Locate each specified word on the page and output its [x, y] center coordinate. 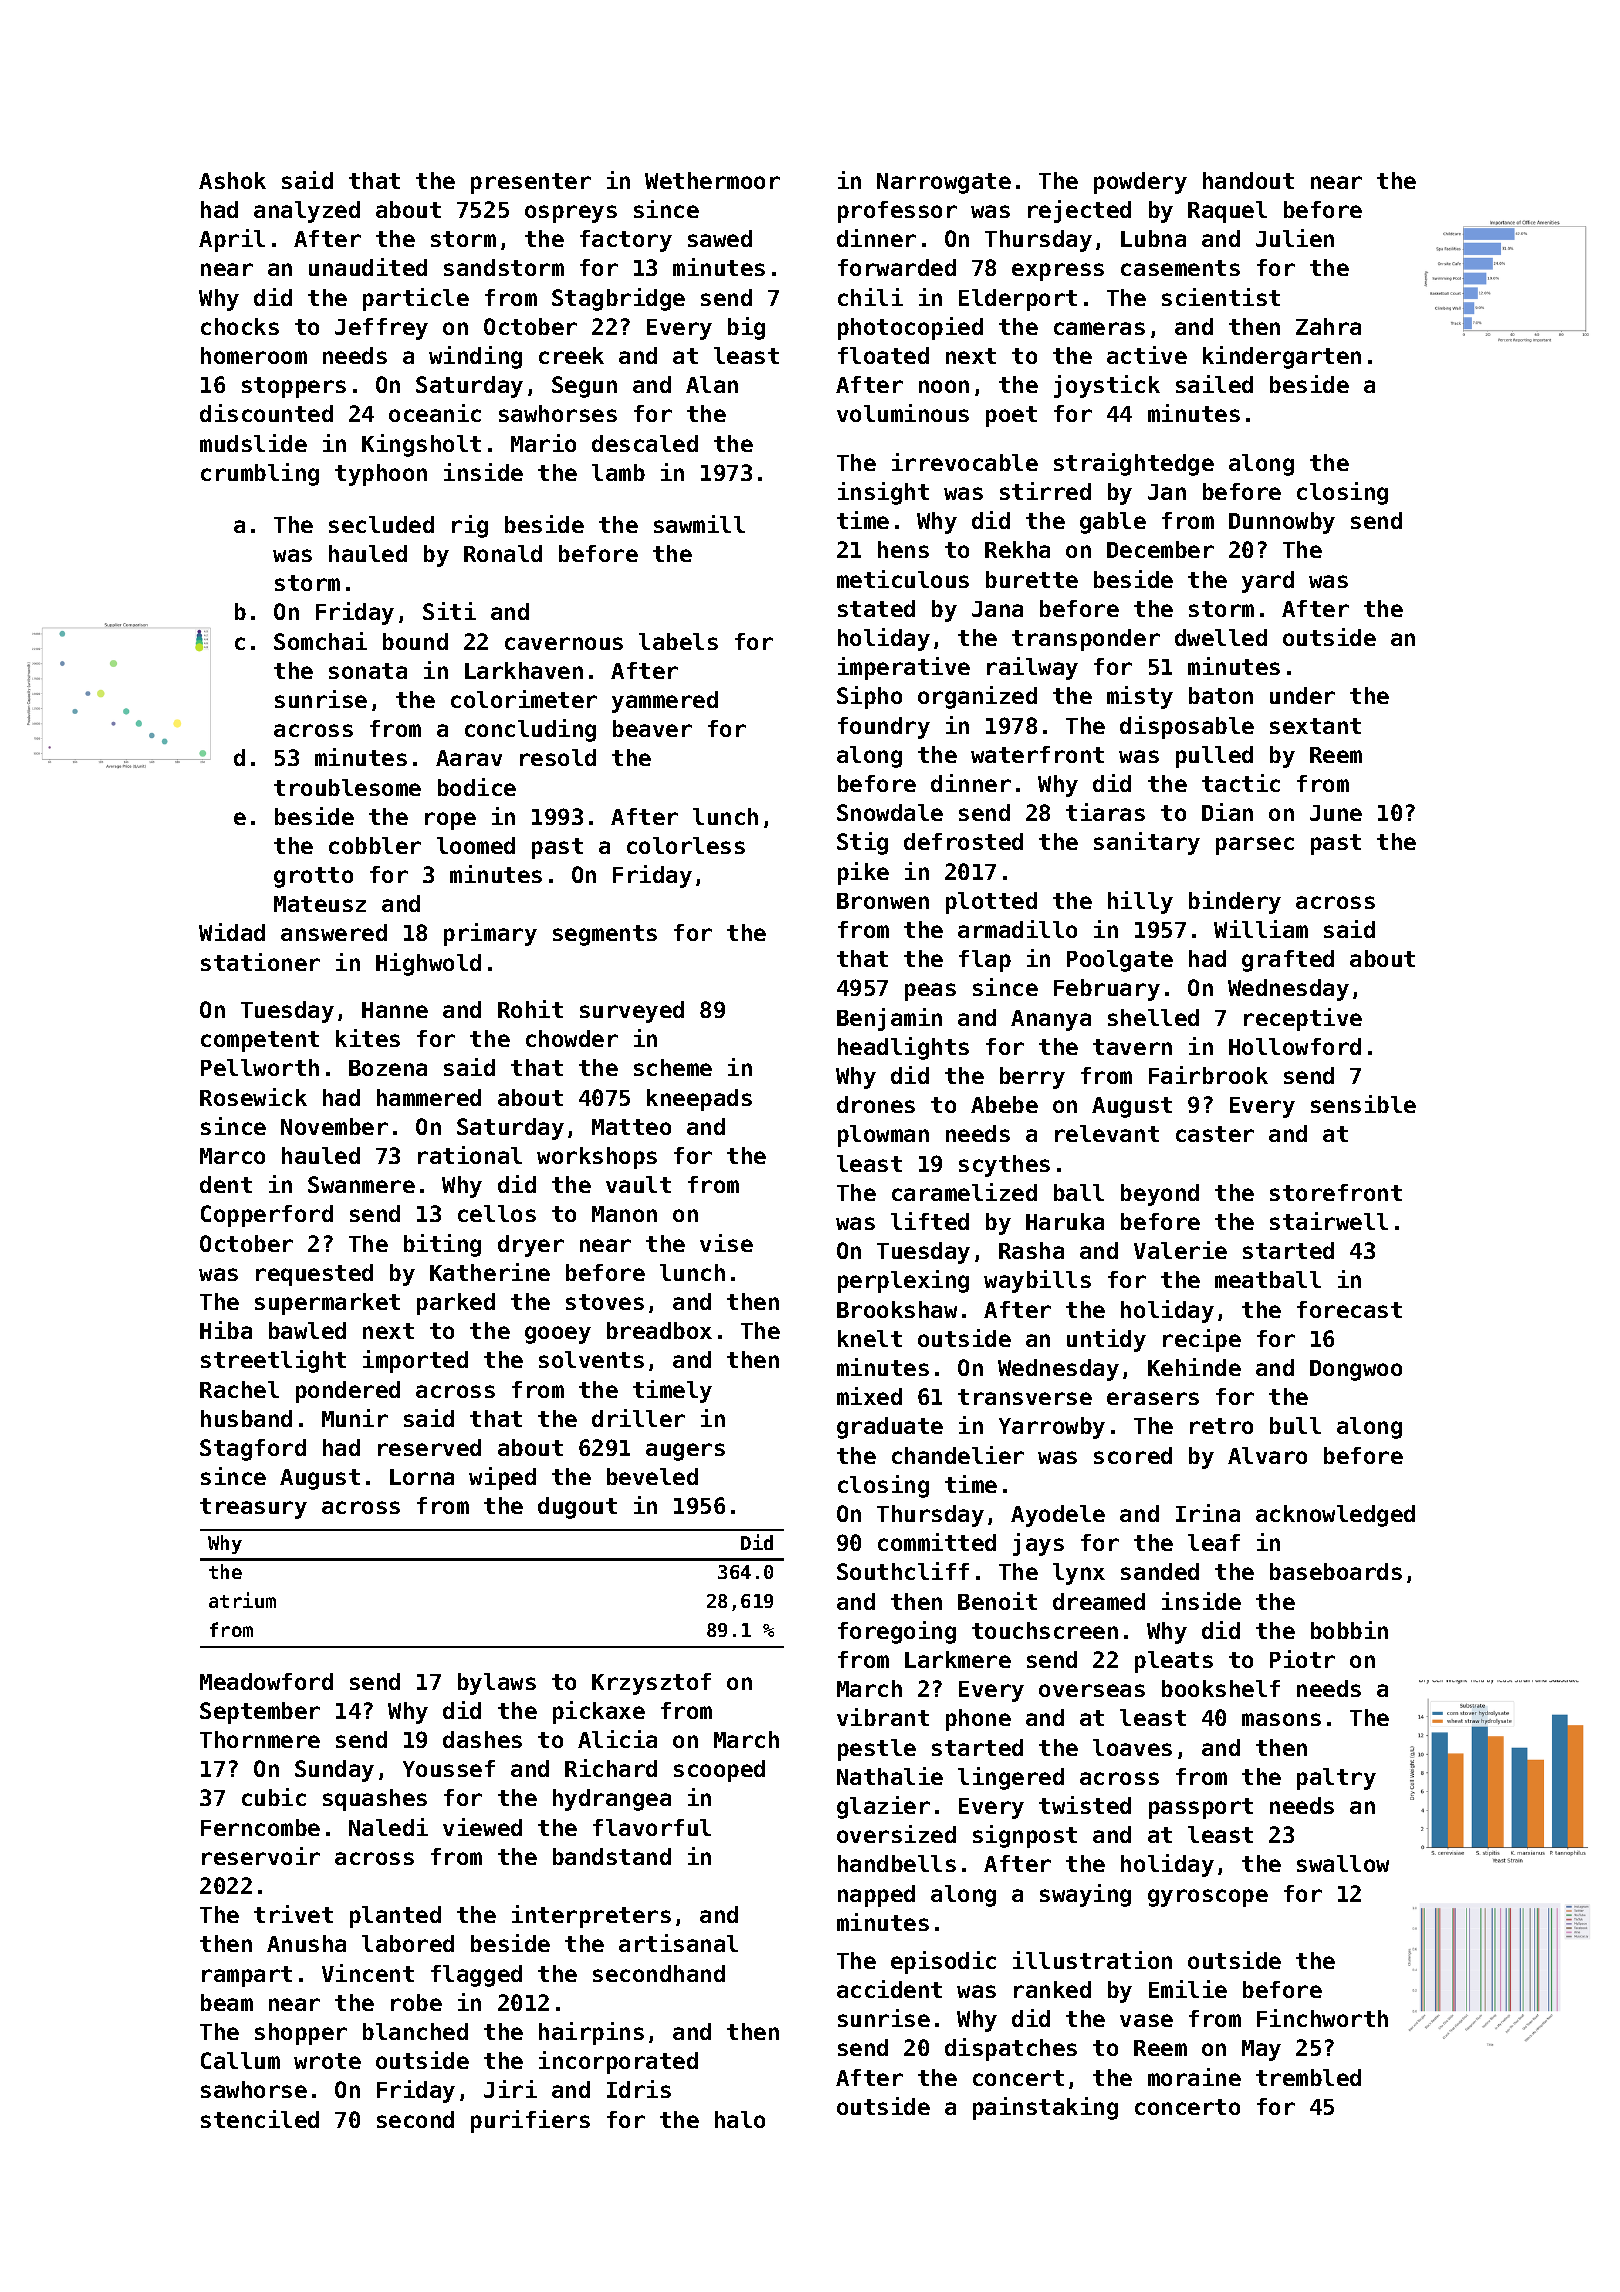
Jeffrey [381, 329]
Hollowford [1295, 1046]
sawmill [699, 524]
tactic [1241, 783]
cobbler [375, 845]
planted [395, 1917]
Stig [862, 843]
